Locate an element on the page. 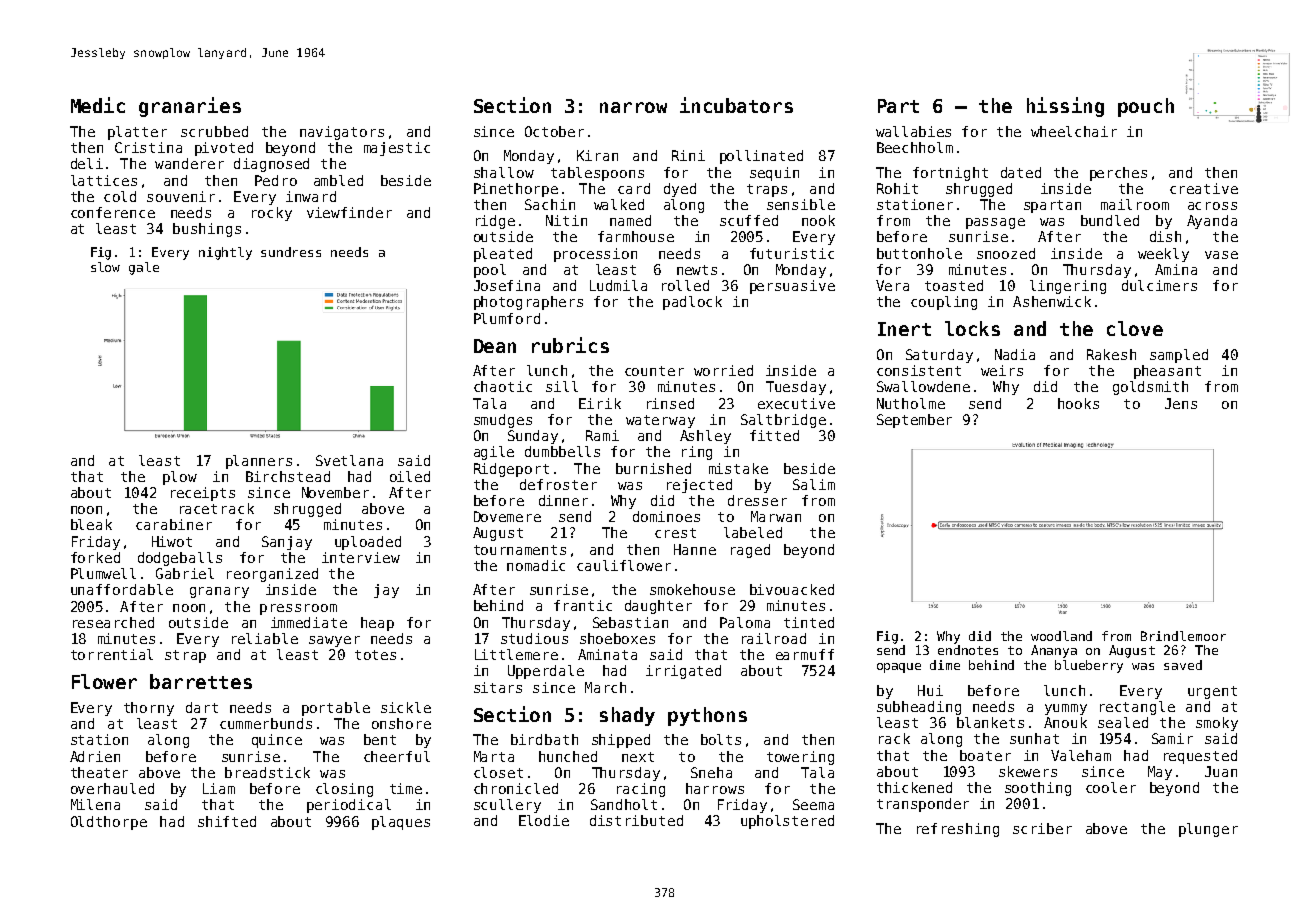 This page has height=924, width=1308. Eirik is located at coordinates (600, 403).
